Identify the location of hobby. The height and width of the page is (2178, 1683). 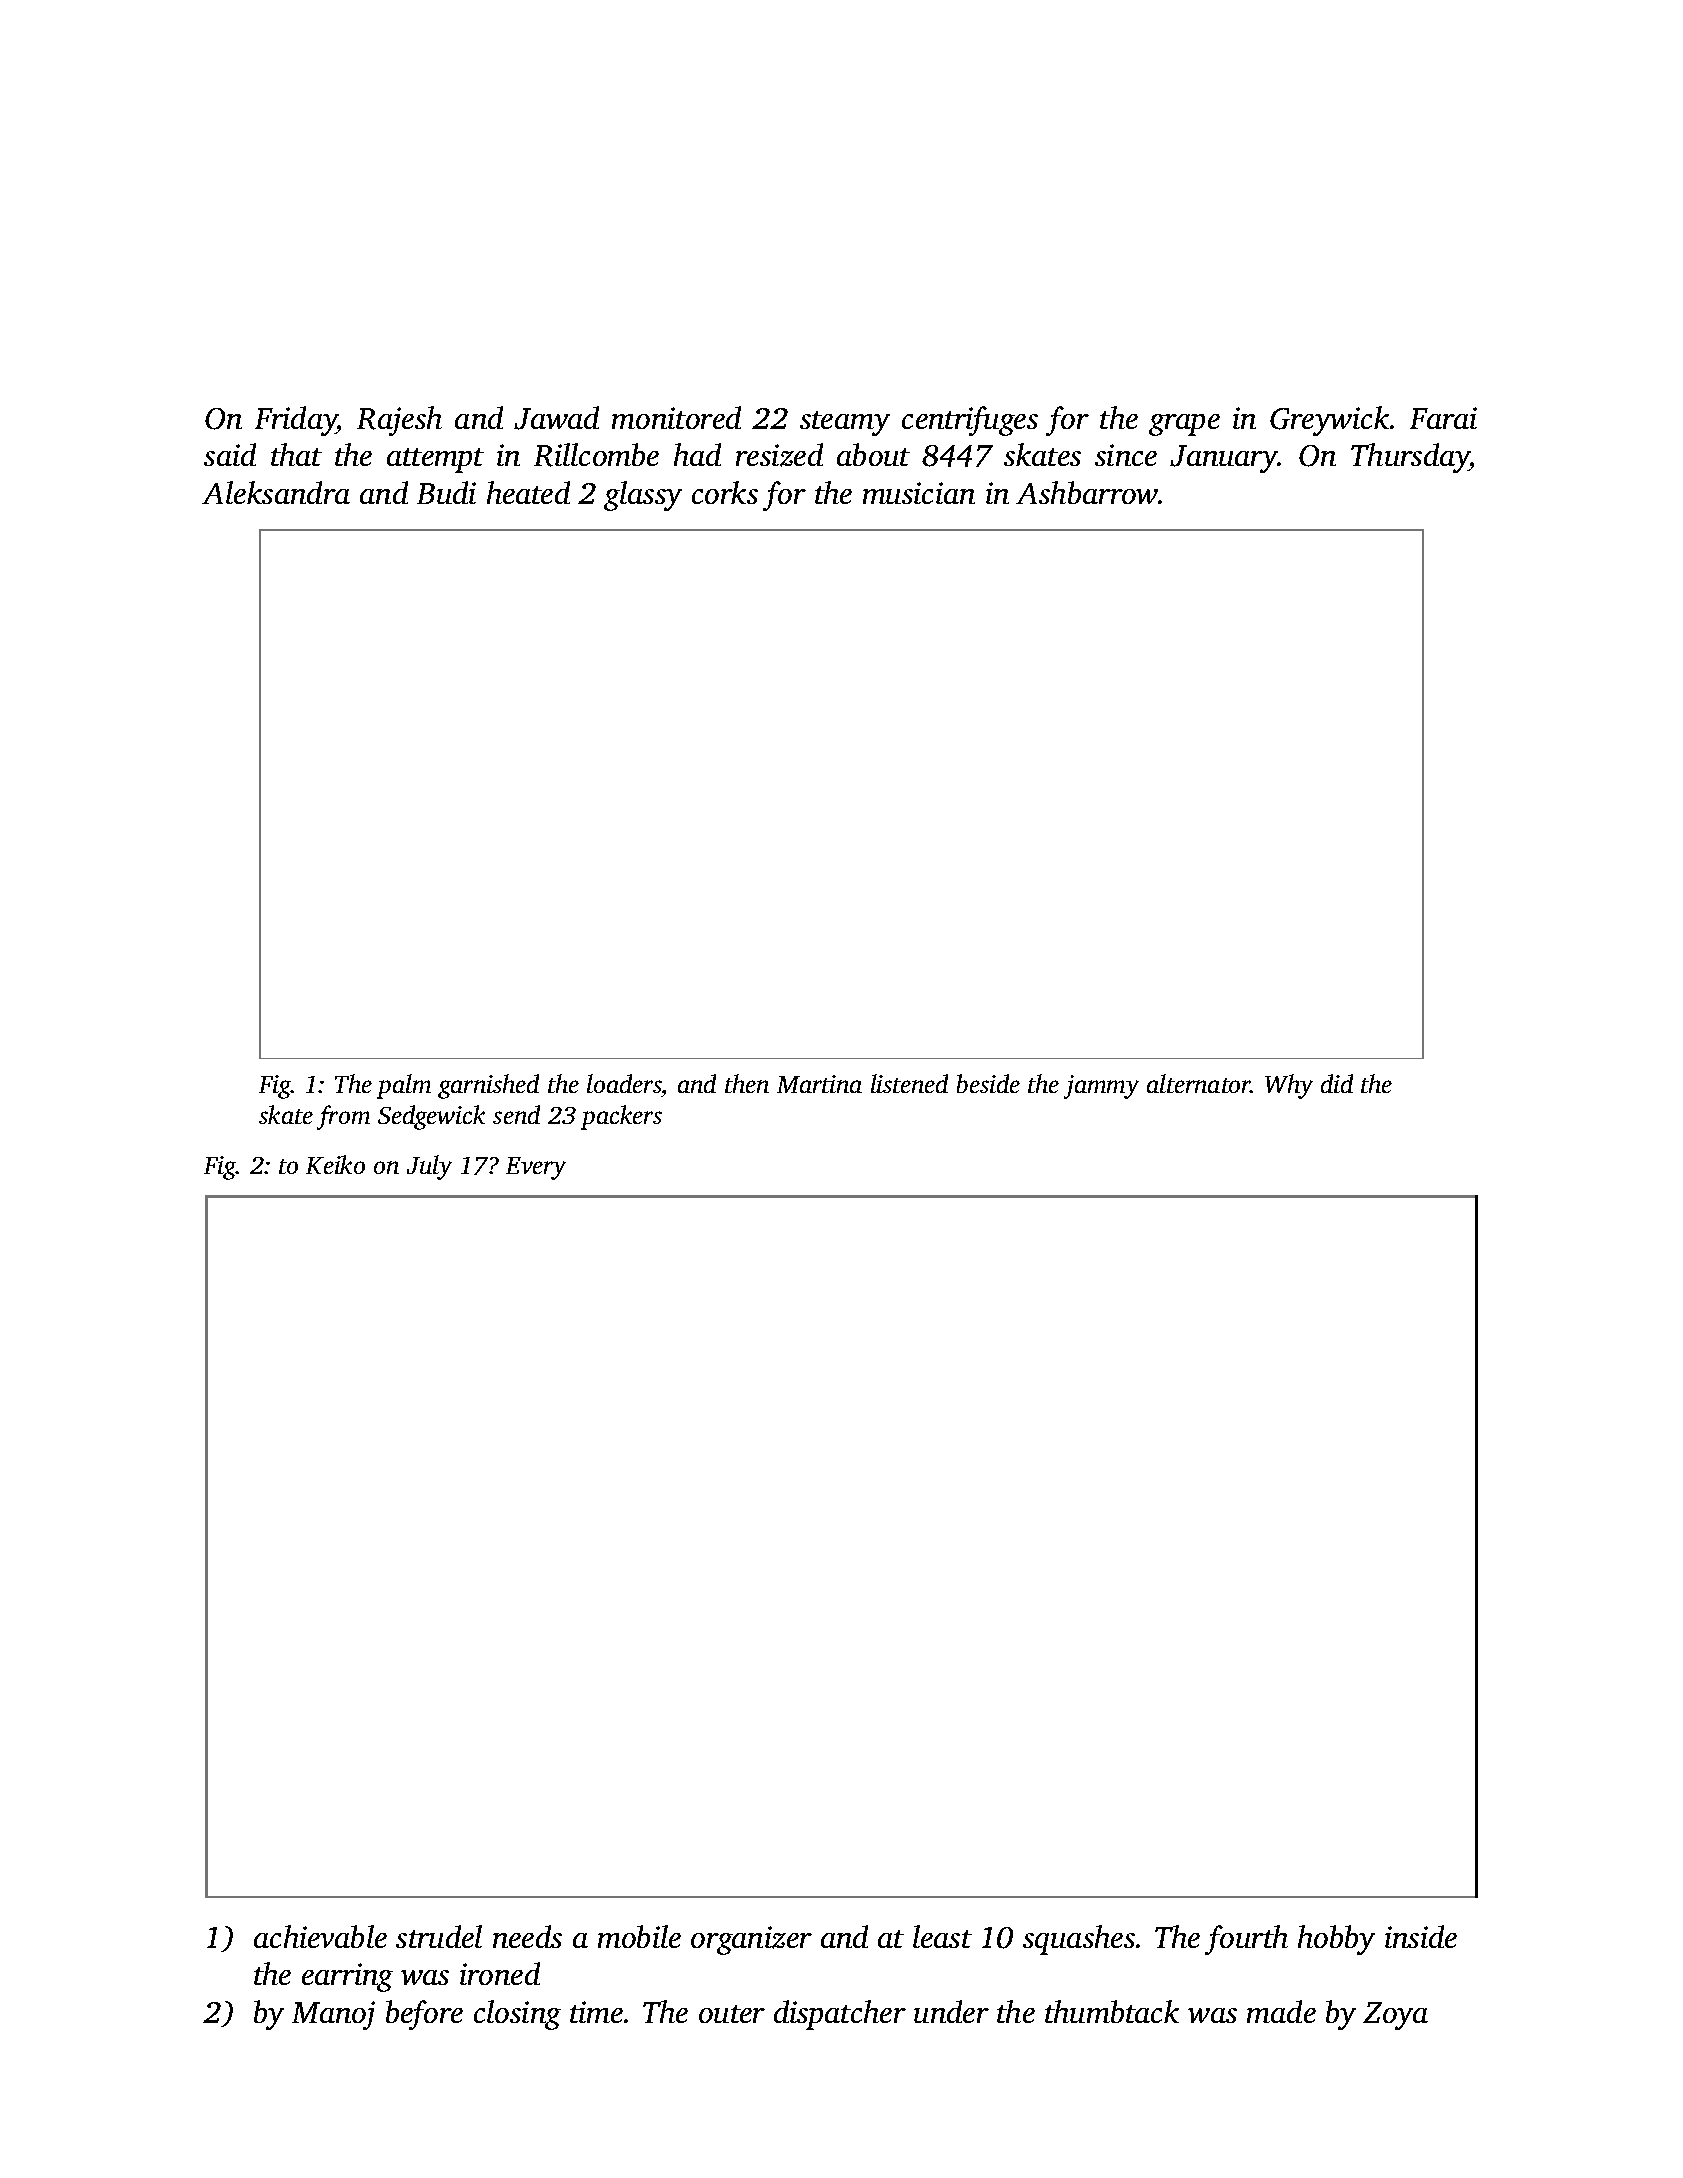
(1336, 1940).
